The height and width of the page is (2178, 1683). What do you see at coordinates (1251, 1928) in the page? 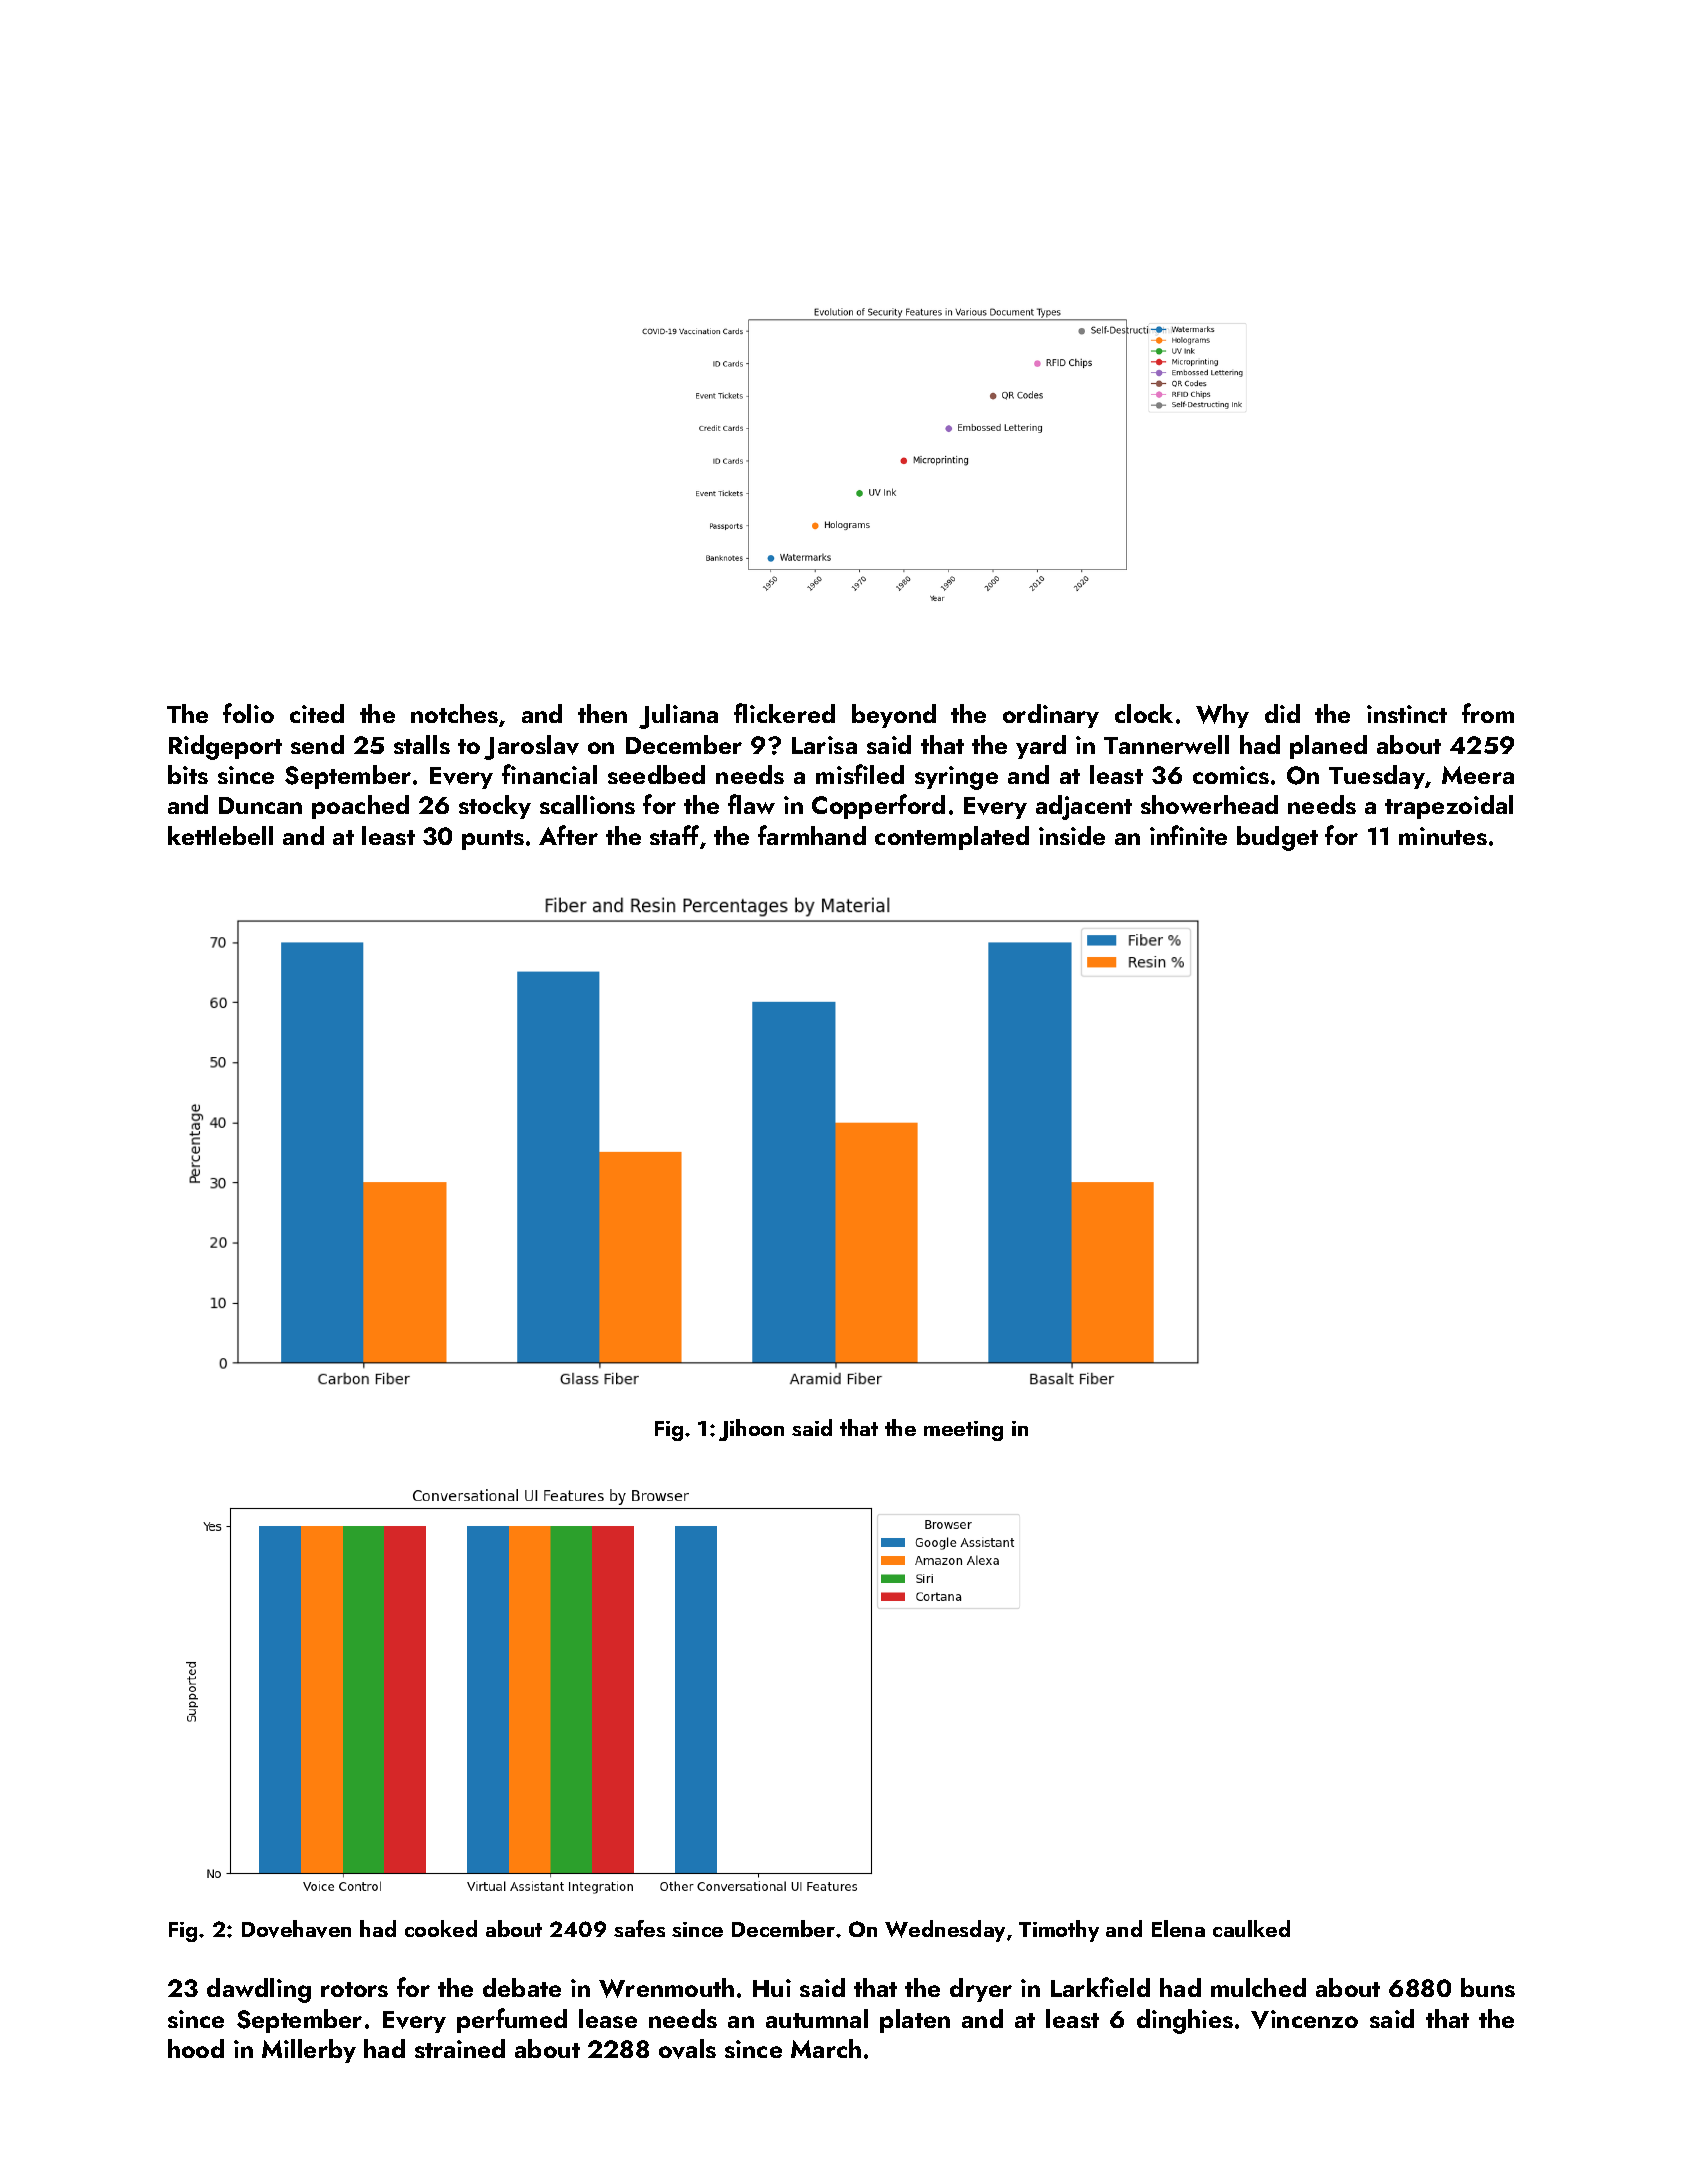
I see `caulked` at bounding box center [1251, 1928].
